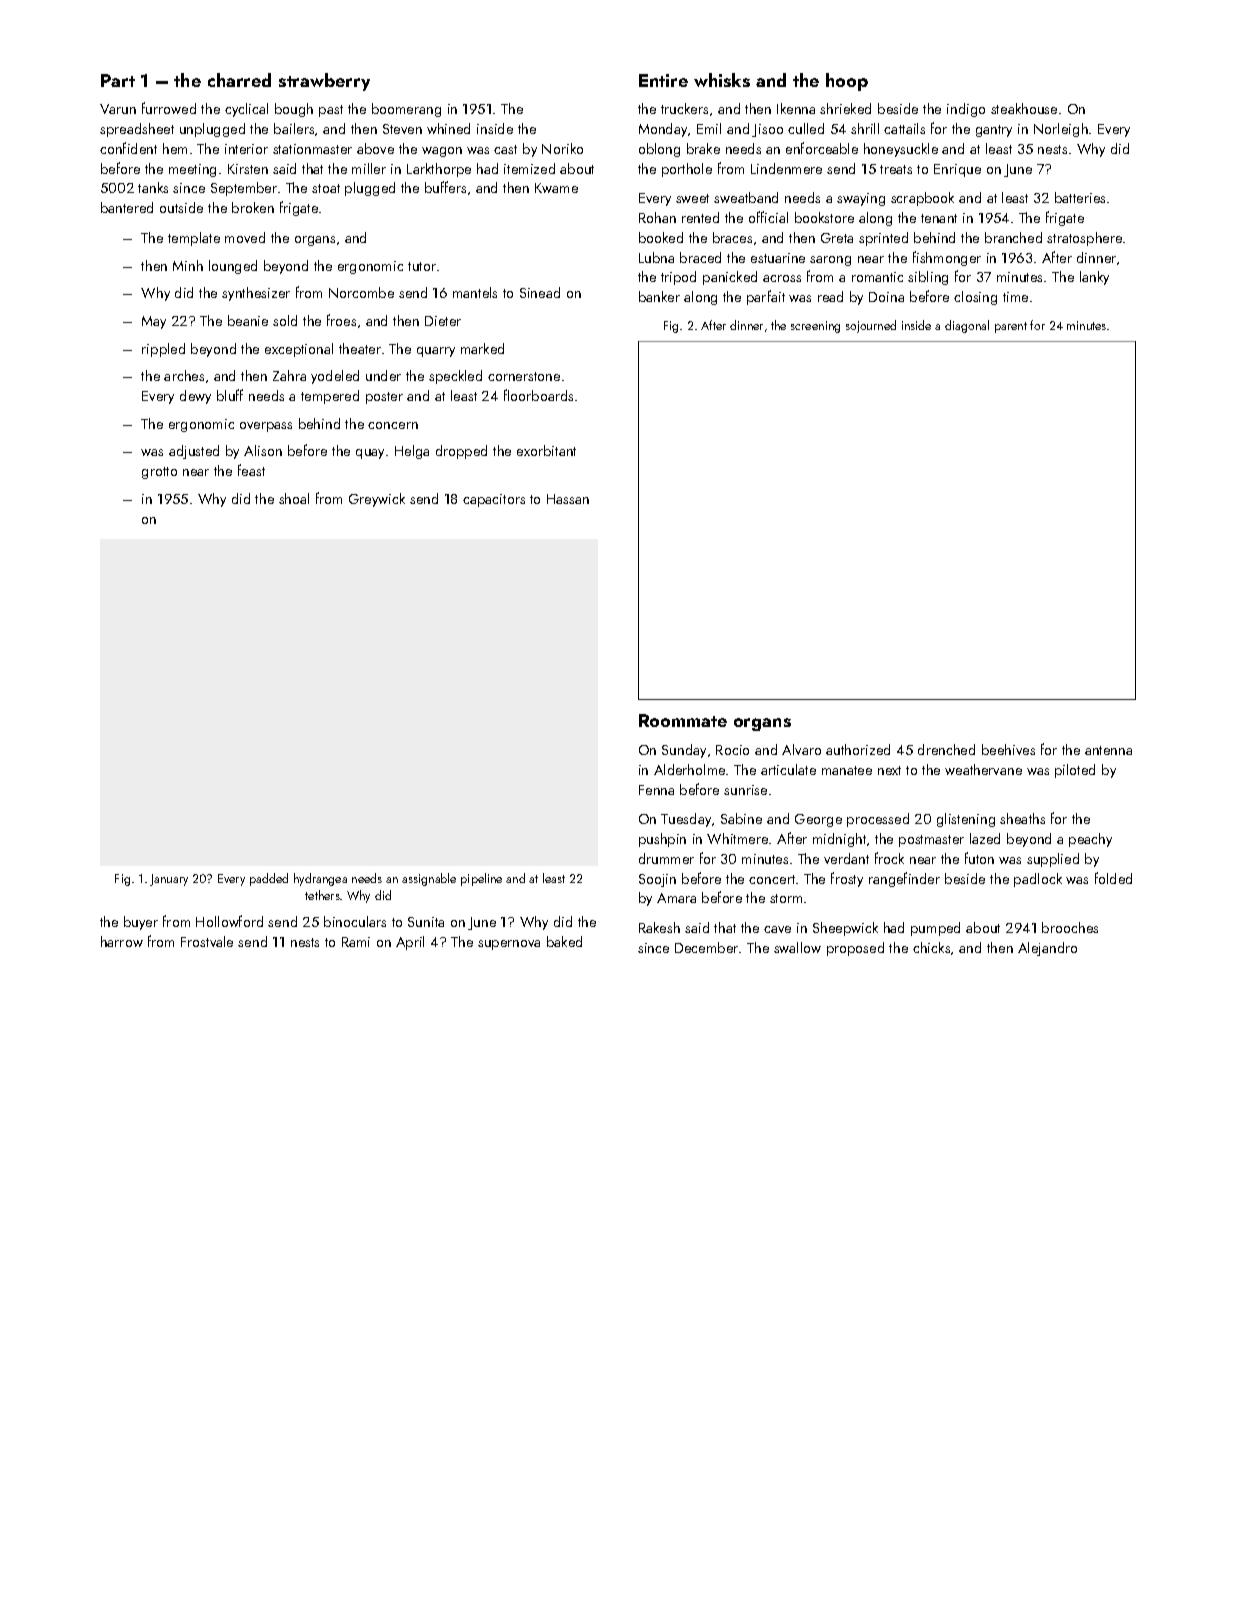 This screenshot has width=1236, height=1600. I want to click on strawberry, so click(324, 82).
